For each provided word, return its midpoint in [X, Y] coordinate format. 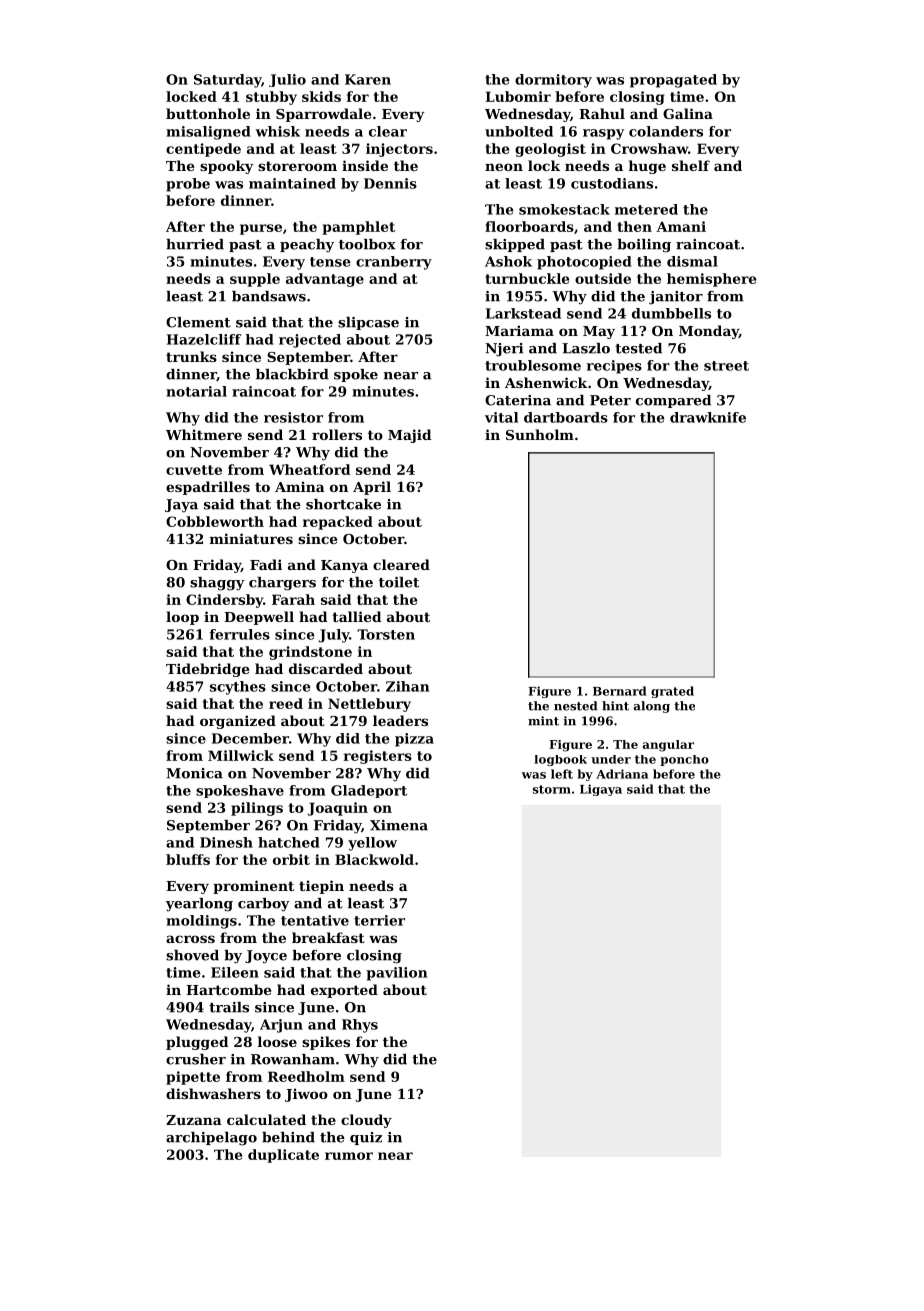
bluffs [188, 859]
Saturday [227, 81]
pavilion [396, 974]
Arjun [281, 1026]
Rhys [360, 1026]
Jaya [181, 506]
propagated [673, 81]
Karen [368, 79]
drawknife [708, 417]
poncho [684, 760]
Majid [409, 436]
